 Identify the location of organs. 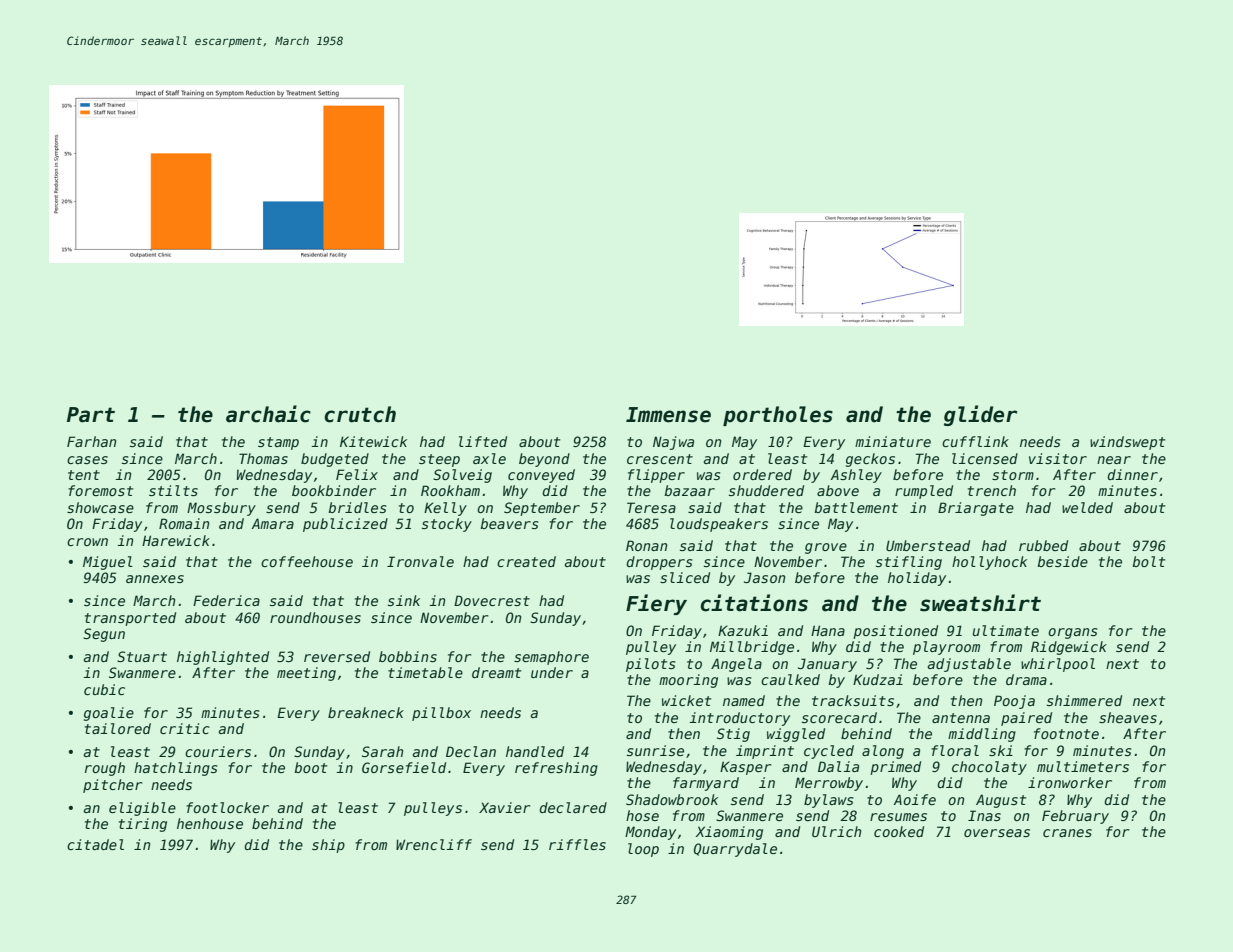
(1072, 633).
